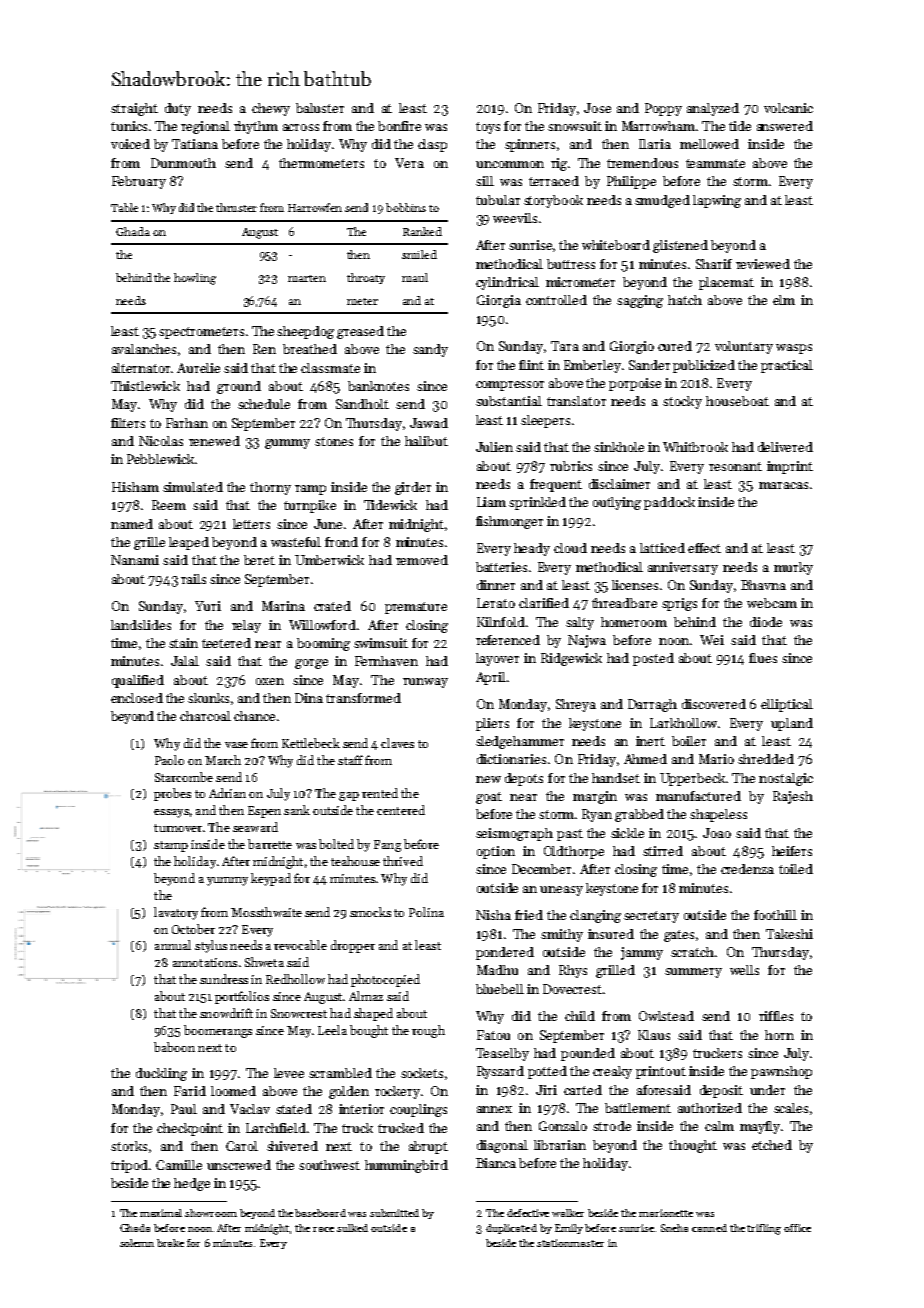 The height and width of the page is (1308, 924). I want to click on layover, so click(497, 659).
